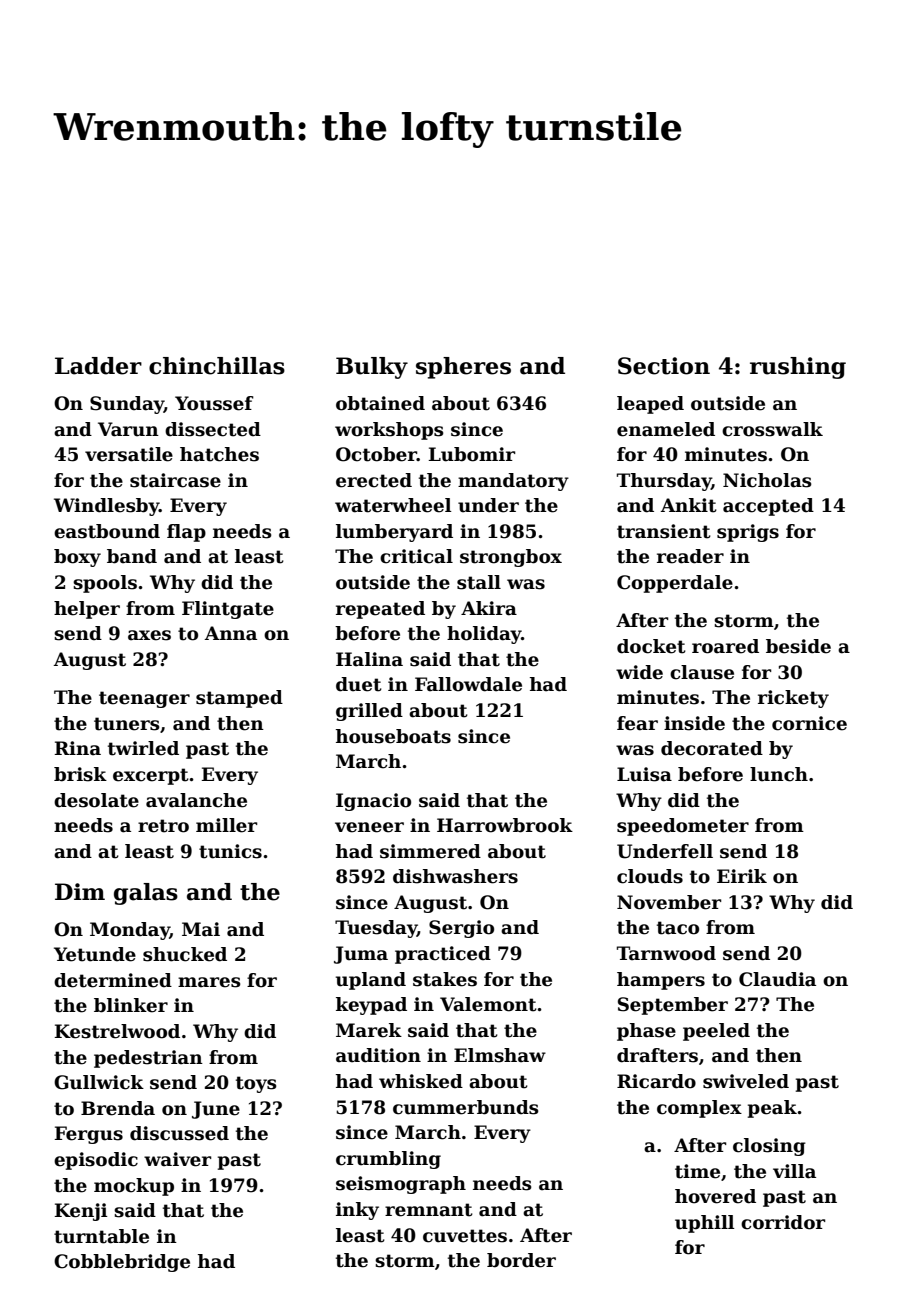  I want to click on boxy, so click(77, 558).
